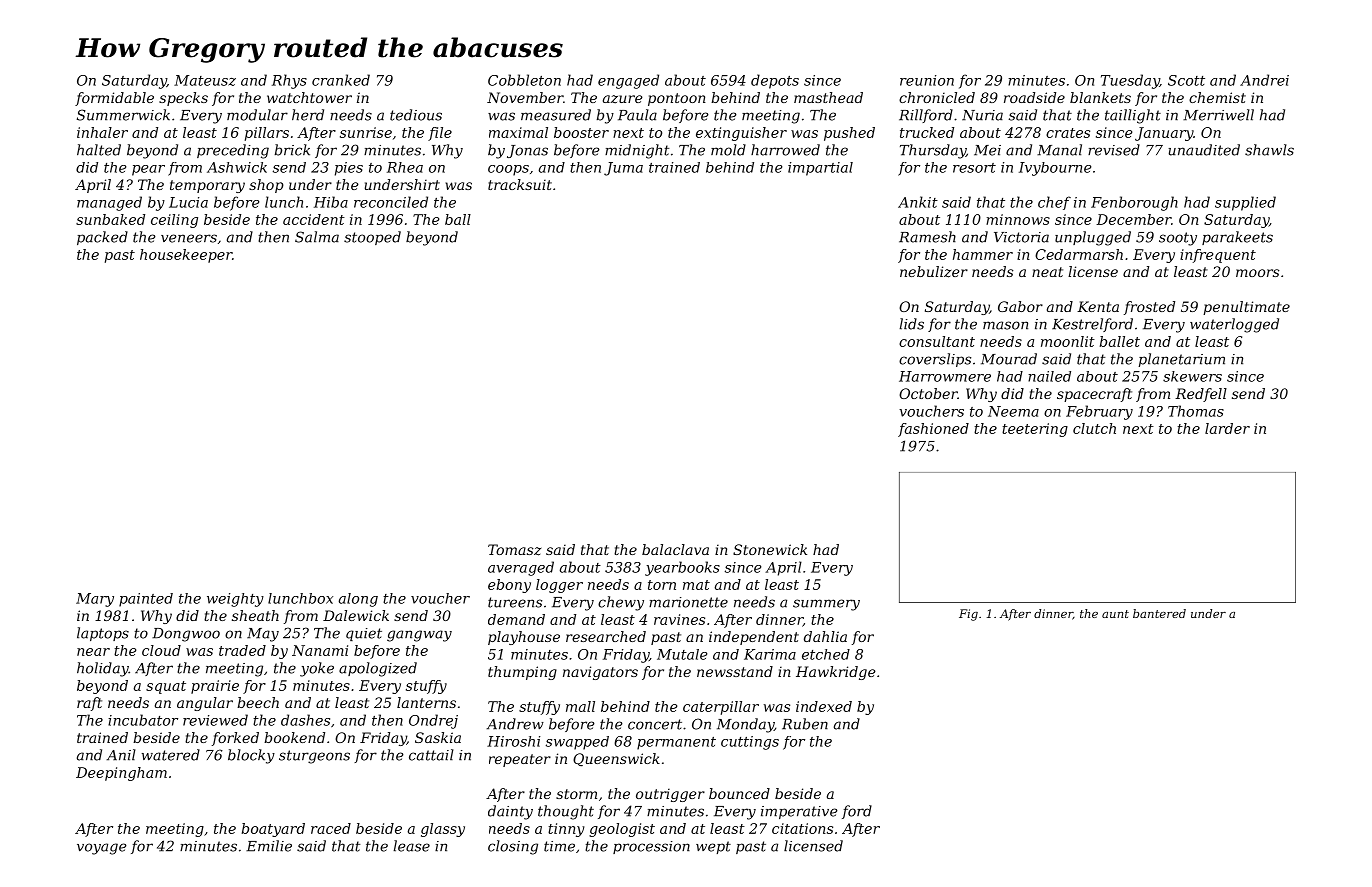 The image size is (1372, 887). I want to click on aunt, so click(1115, 614).
